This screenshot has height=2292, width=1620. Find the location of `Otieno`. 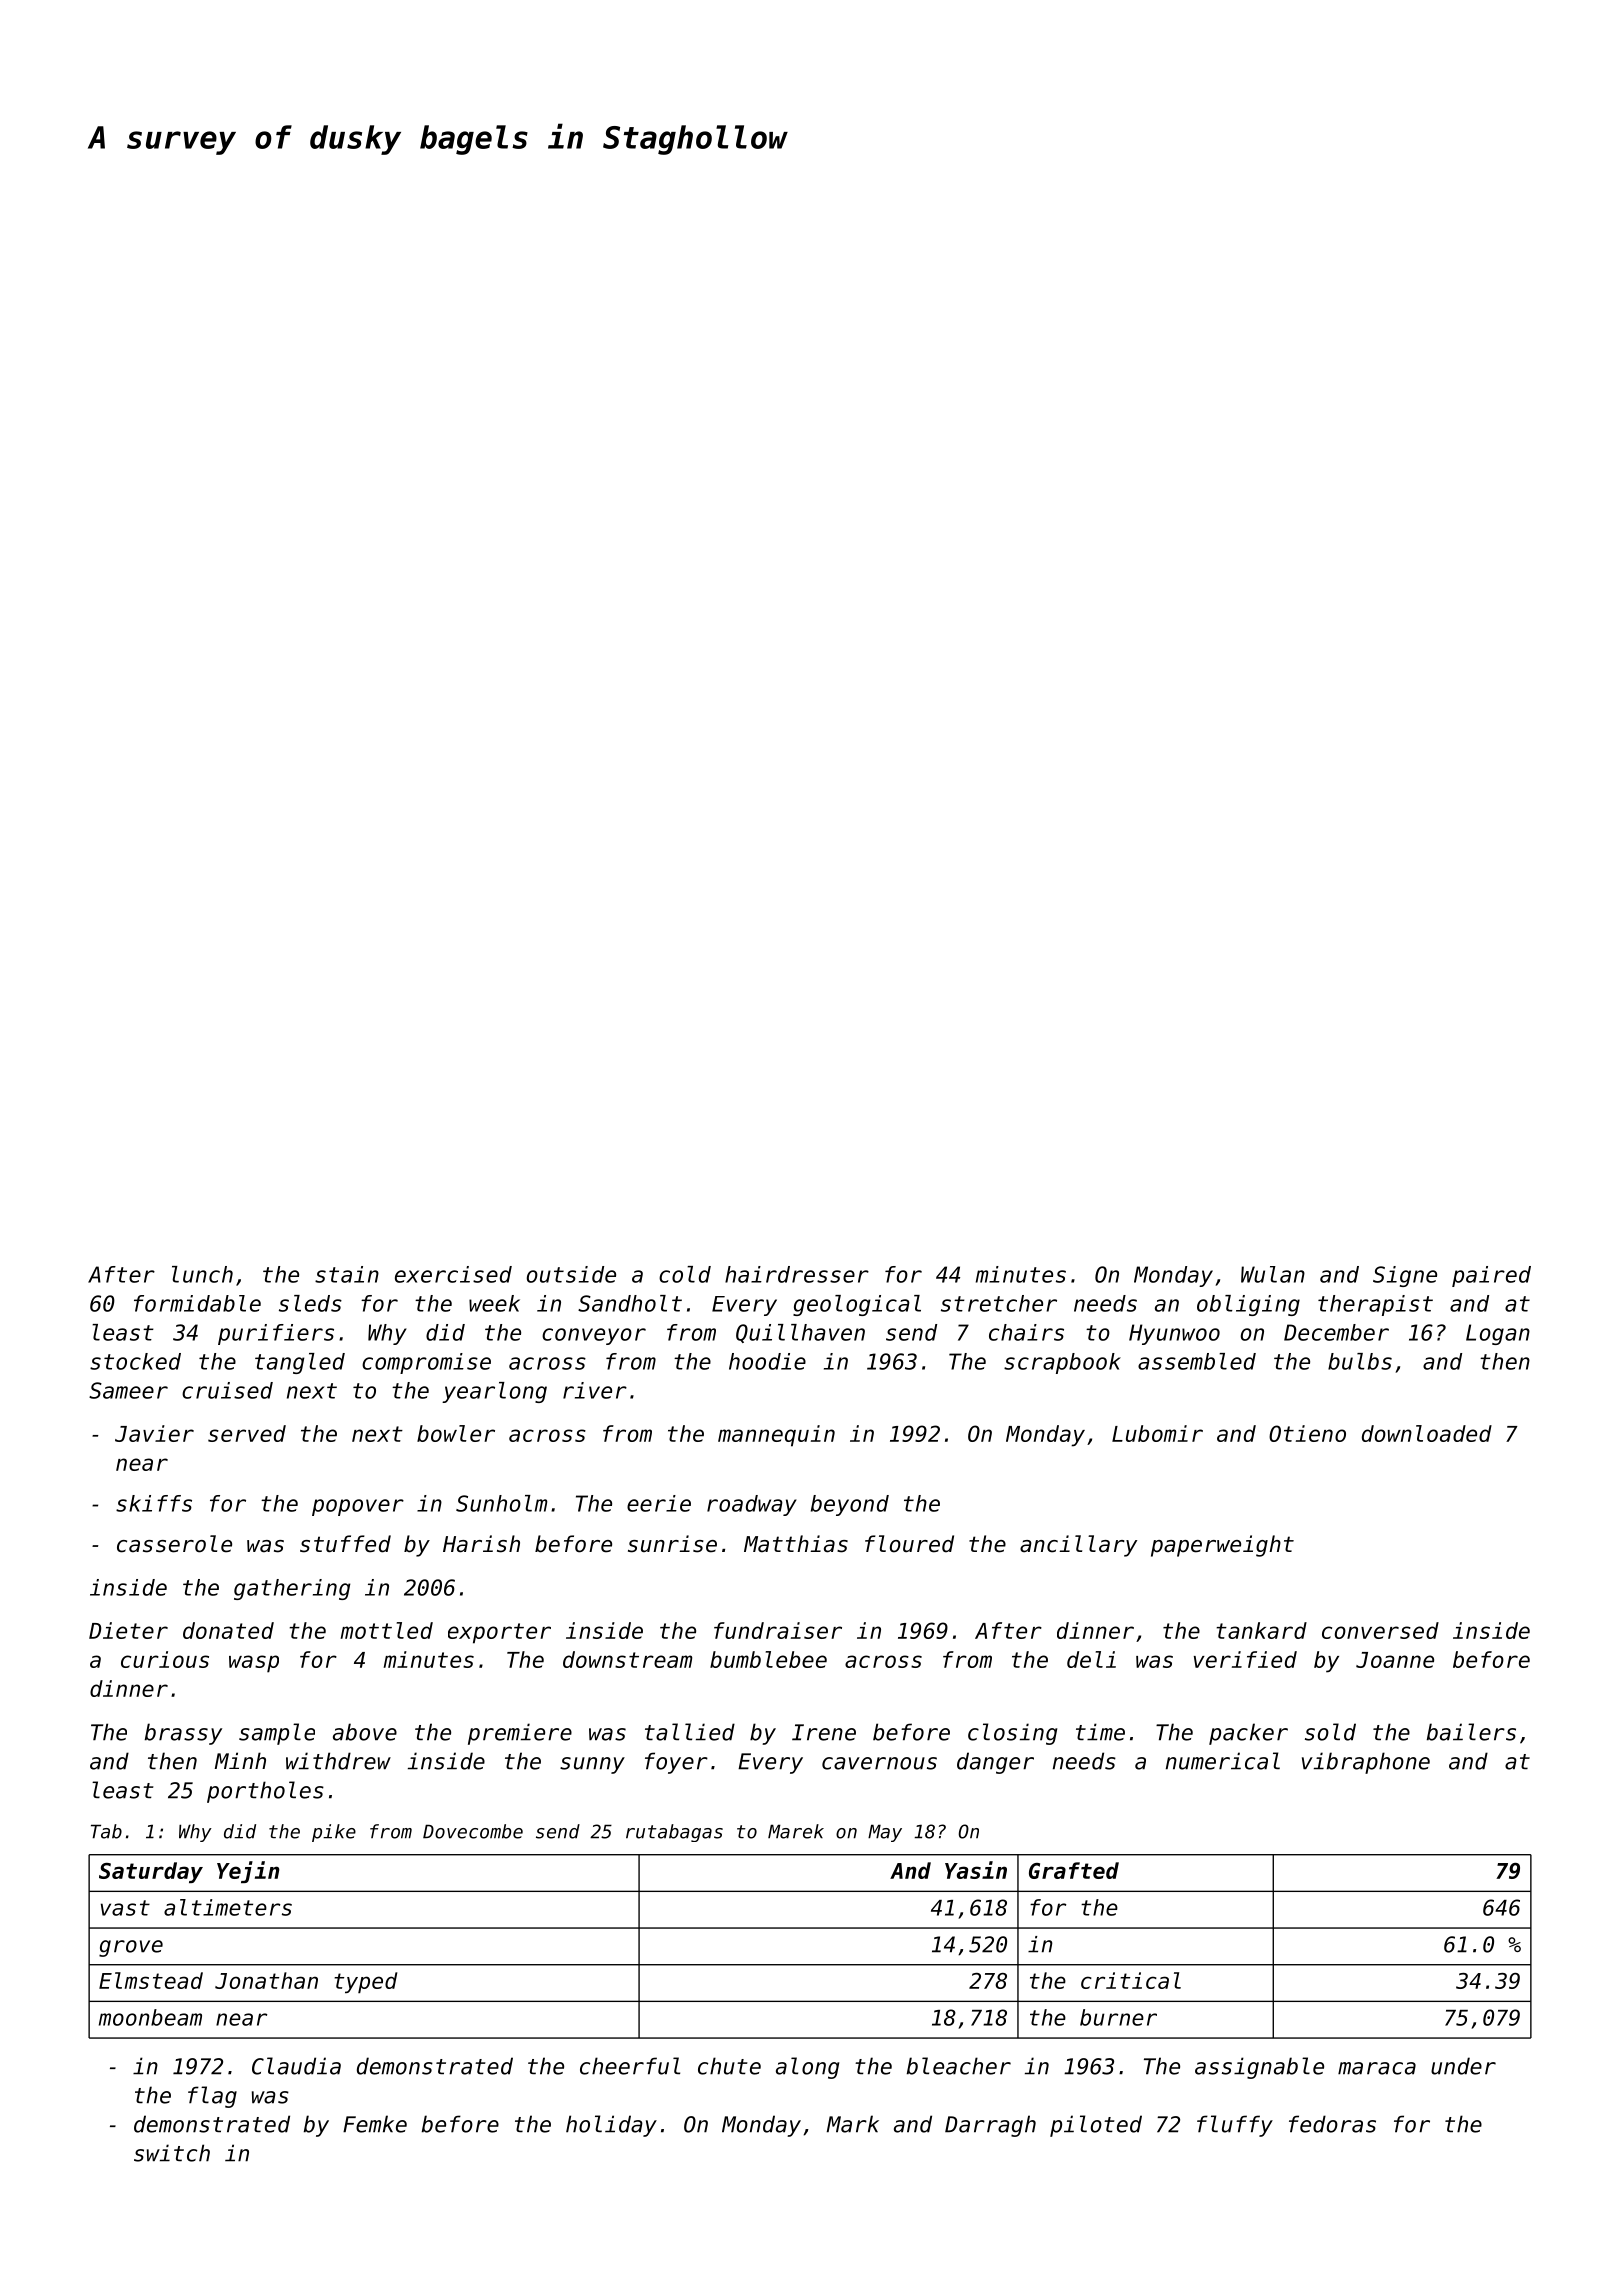

Otieno is located at coordinates (1307, 1433).
